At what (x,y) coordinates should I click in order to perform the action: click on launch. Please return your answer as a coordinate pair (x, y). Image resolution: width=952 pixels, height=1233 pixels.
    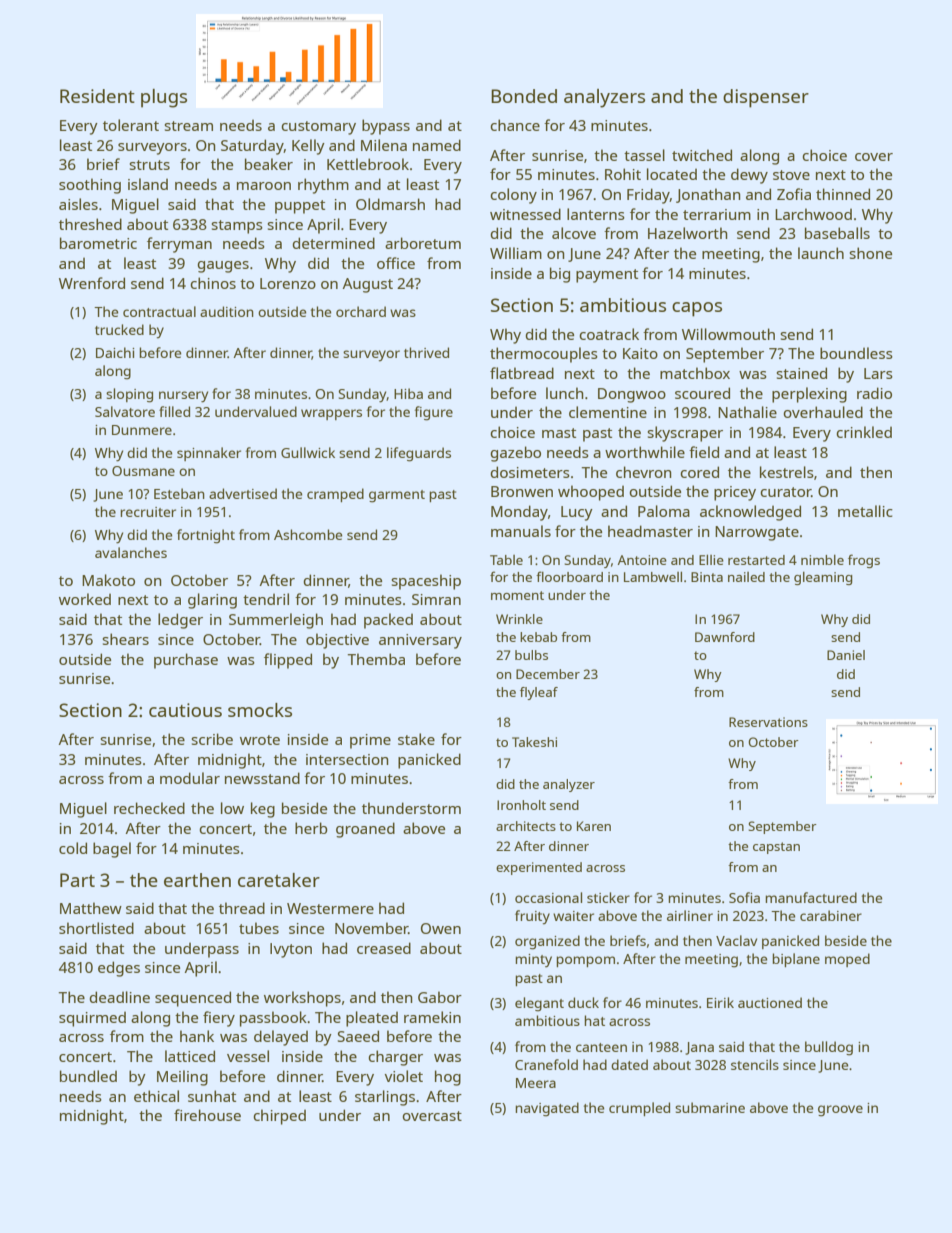
    Looking at the image, I should click on (821, 253).
